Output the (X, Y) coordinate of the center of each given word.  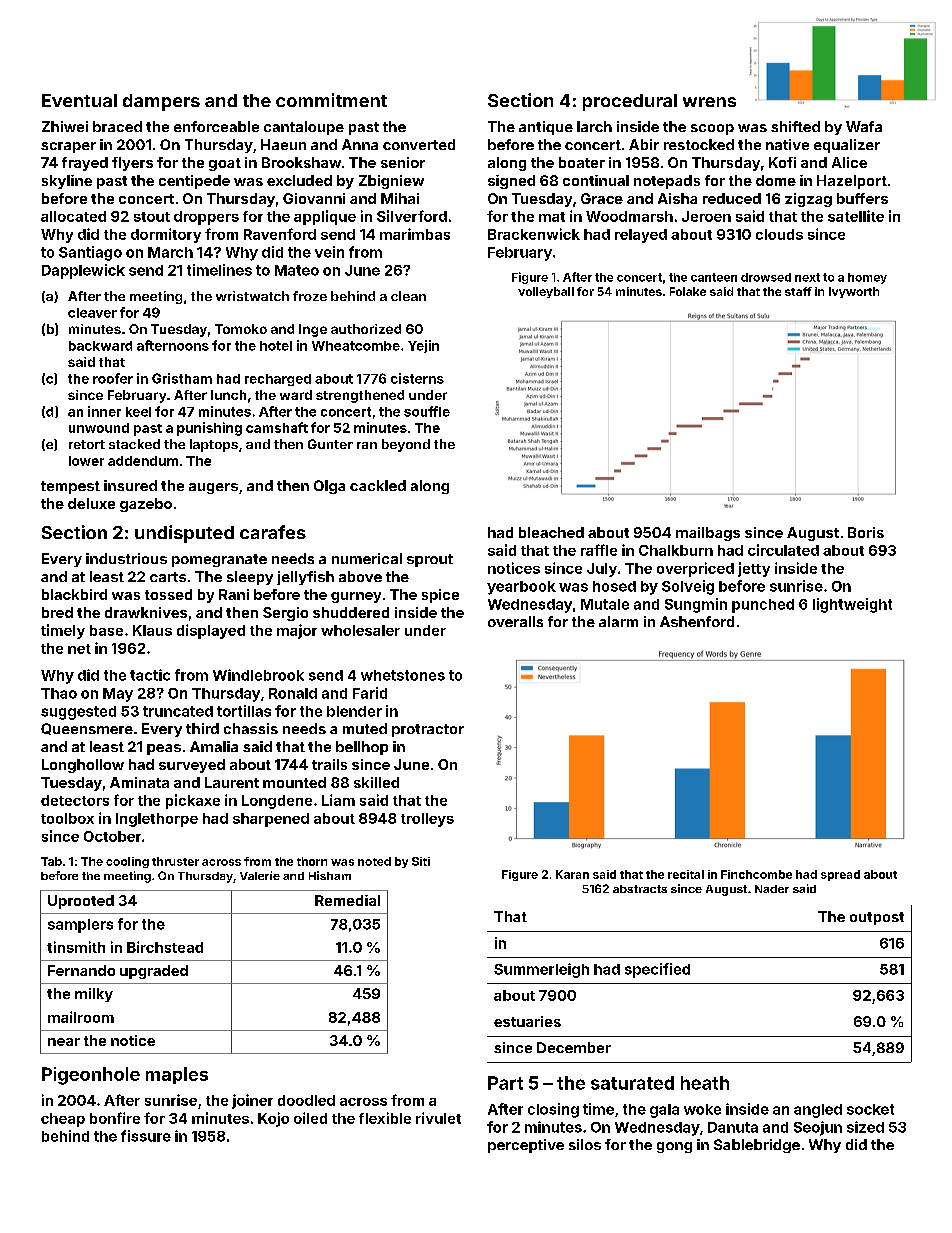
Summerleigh (541, 970)
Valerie (260, 875)
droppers (206, 218)
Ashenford (697, 621)
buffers (862, 198)
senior (403, 162)
